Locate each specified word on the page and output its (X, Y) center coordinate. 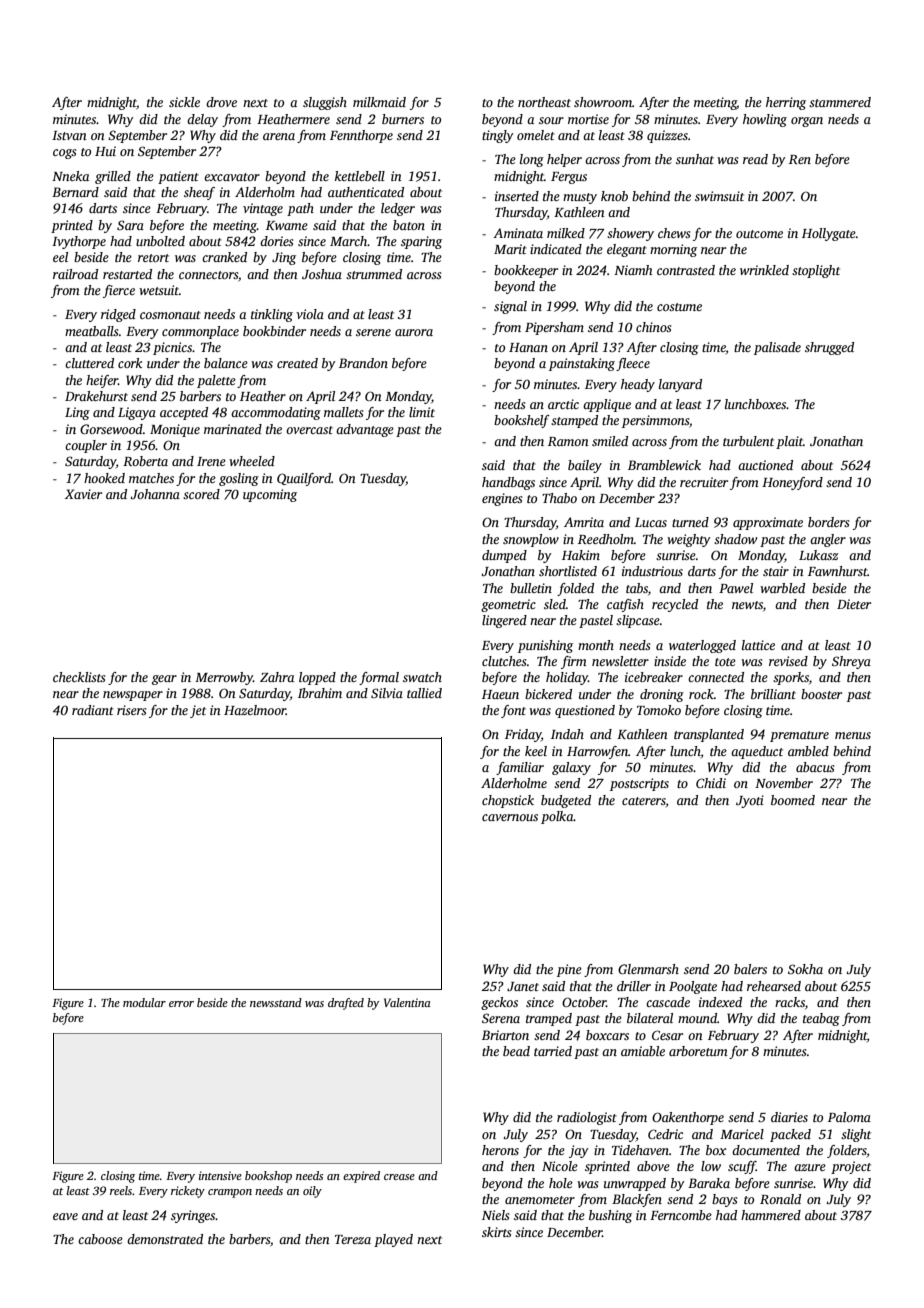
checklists (79, 677)
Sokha (805, 969)
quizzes (667, 136)
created (297, 363)
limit (422, 412)
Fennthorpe (361, 136)
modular (144, 1002)
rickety (188, 1192)
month (596, 645)
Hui (105, 151)
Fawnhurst (838, 571)
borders (828, 522)
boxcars (607, 1035)
